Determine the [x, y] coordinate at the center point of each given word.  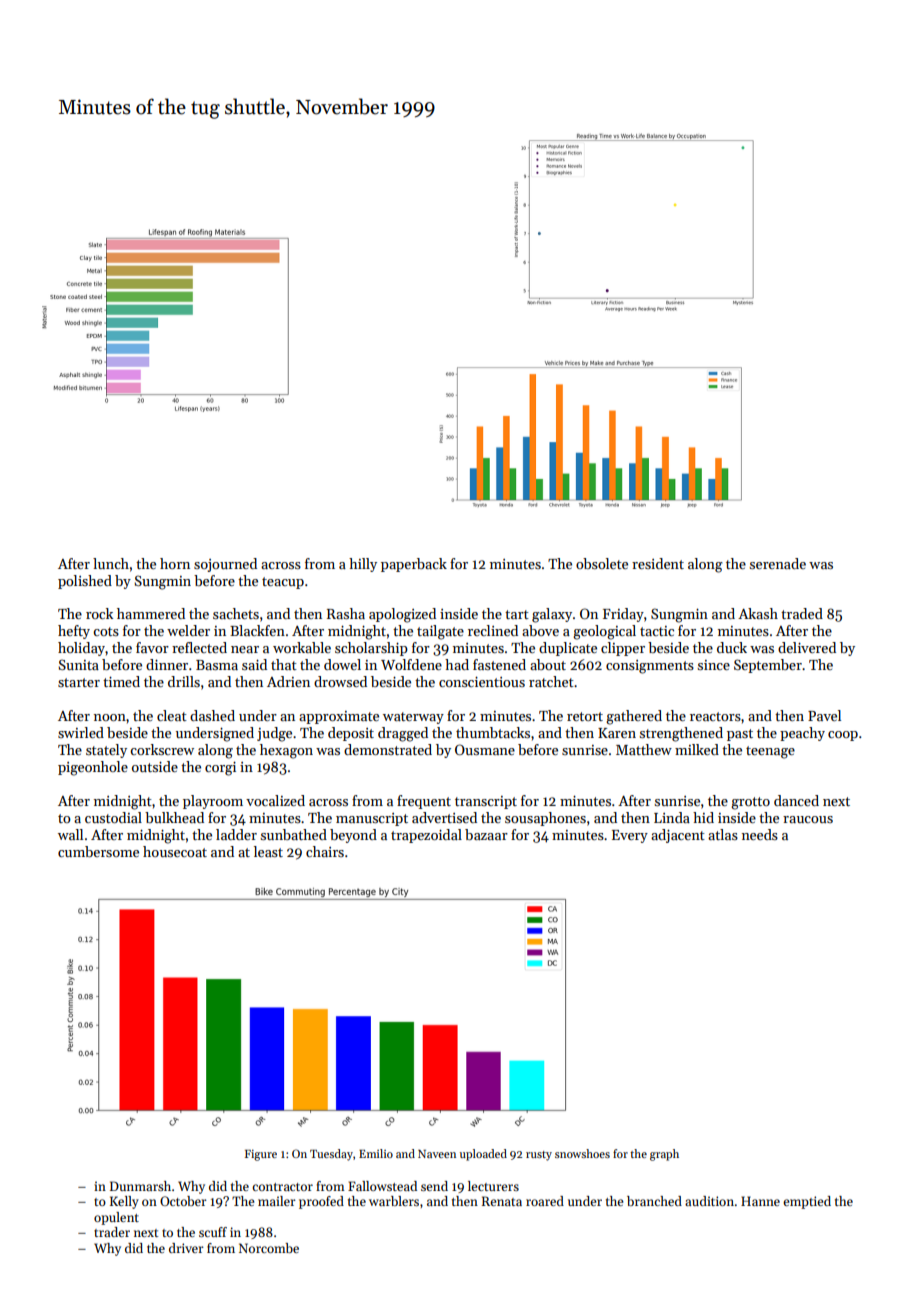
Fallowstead [382, 1186]
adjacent [678, 836]
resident [658, 563]
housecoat [175, 851]
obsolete [602, 563]
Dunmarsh [140, 1186]
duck [732, 647]
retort [585, 716]
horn [175, 563]
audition [709, 1201]
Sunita [78, 664]
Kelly [124, 1202]
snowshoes [582, 1153]
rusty [539, 1156]
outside [155, 766]
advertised [444, 817]
